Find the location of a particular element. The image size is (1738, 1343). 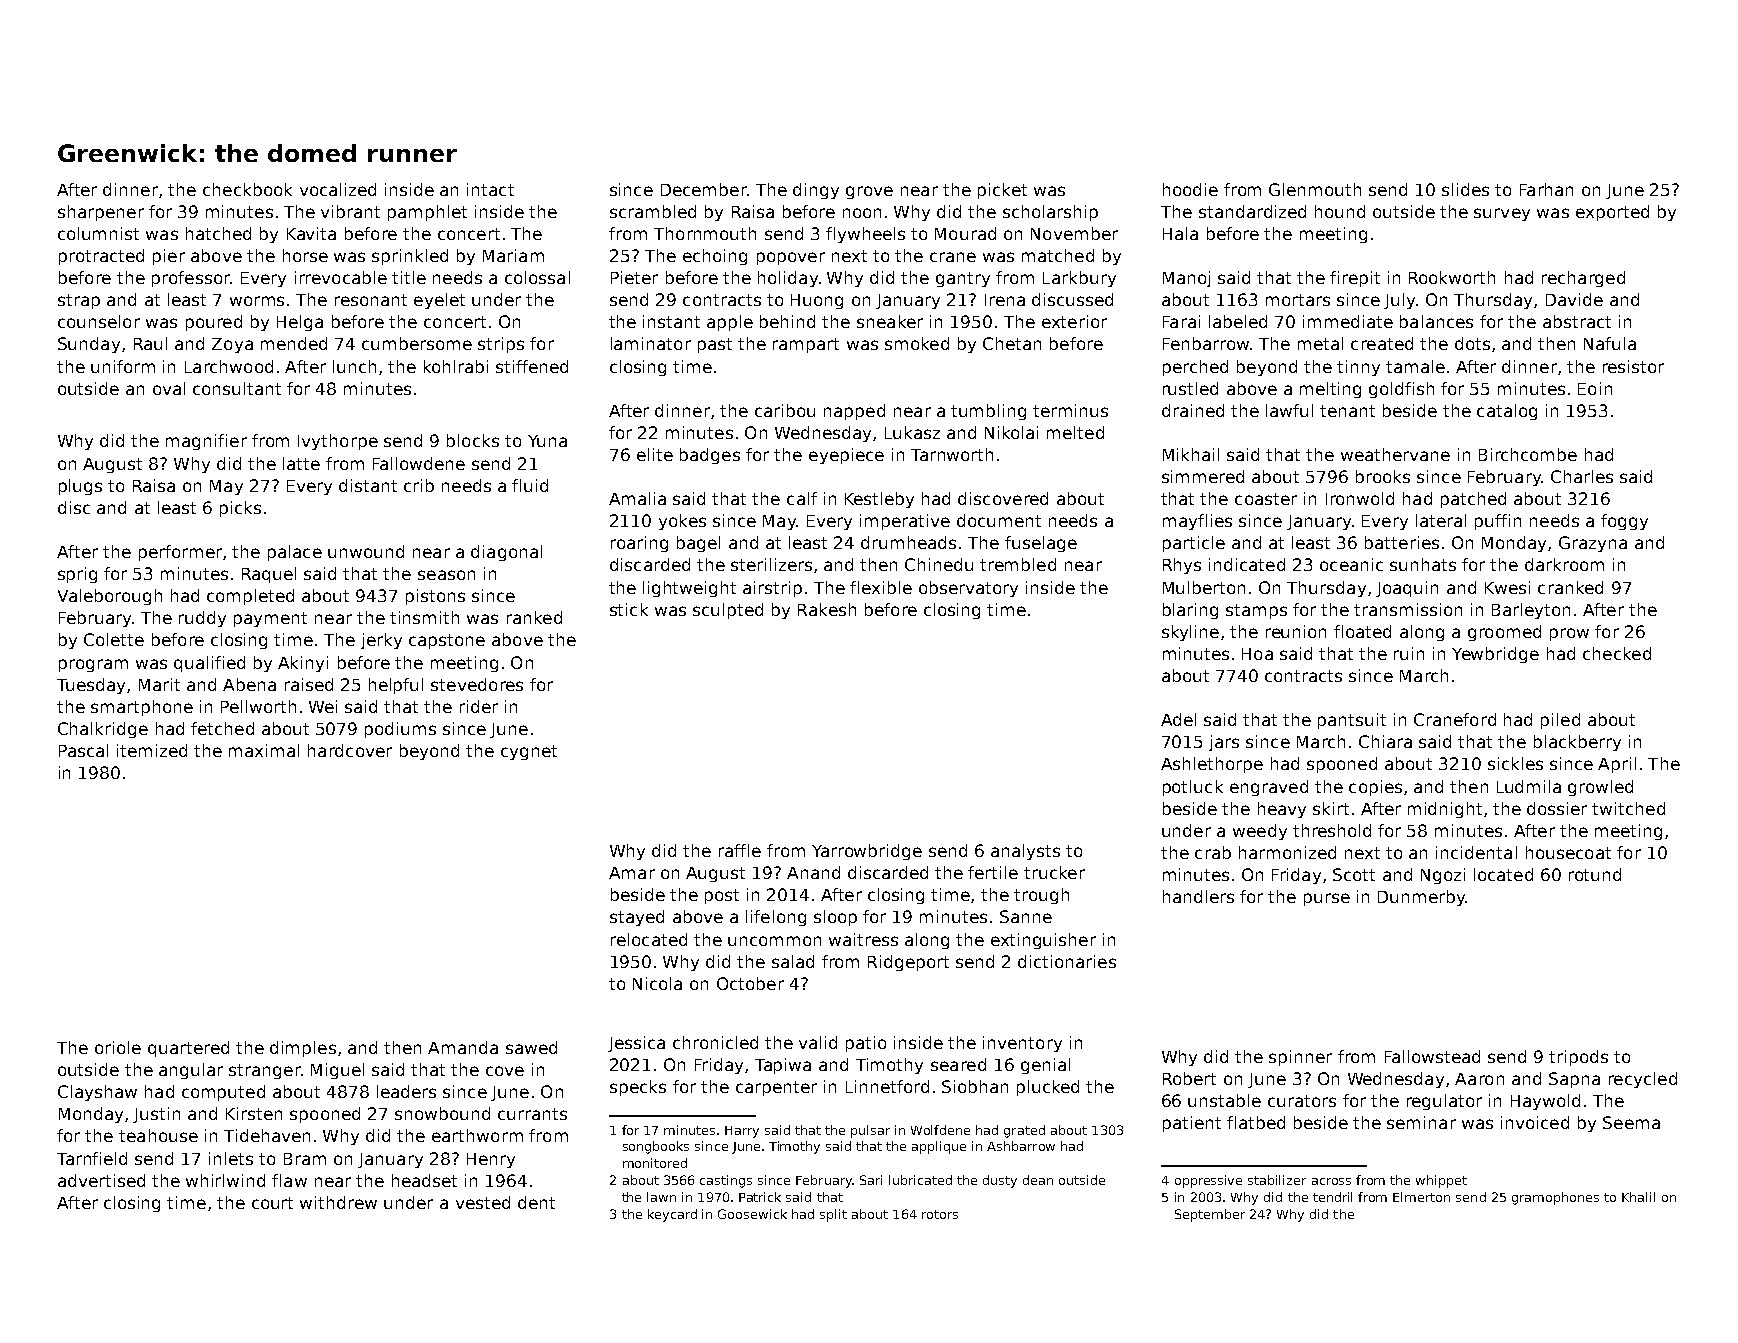

oriole is located at coordinates (118, 1047).
